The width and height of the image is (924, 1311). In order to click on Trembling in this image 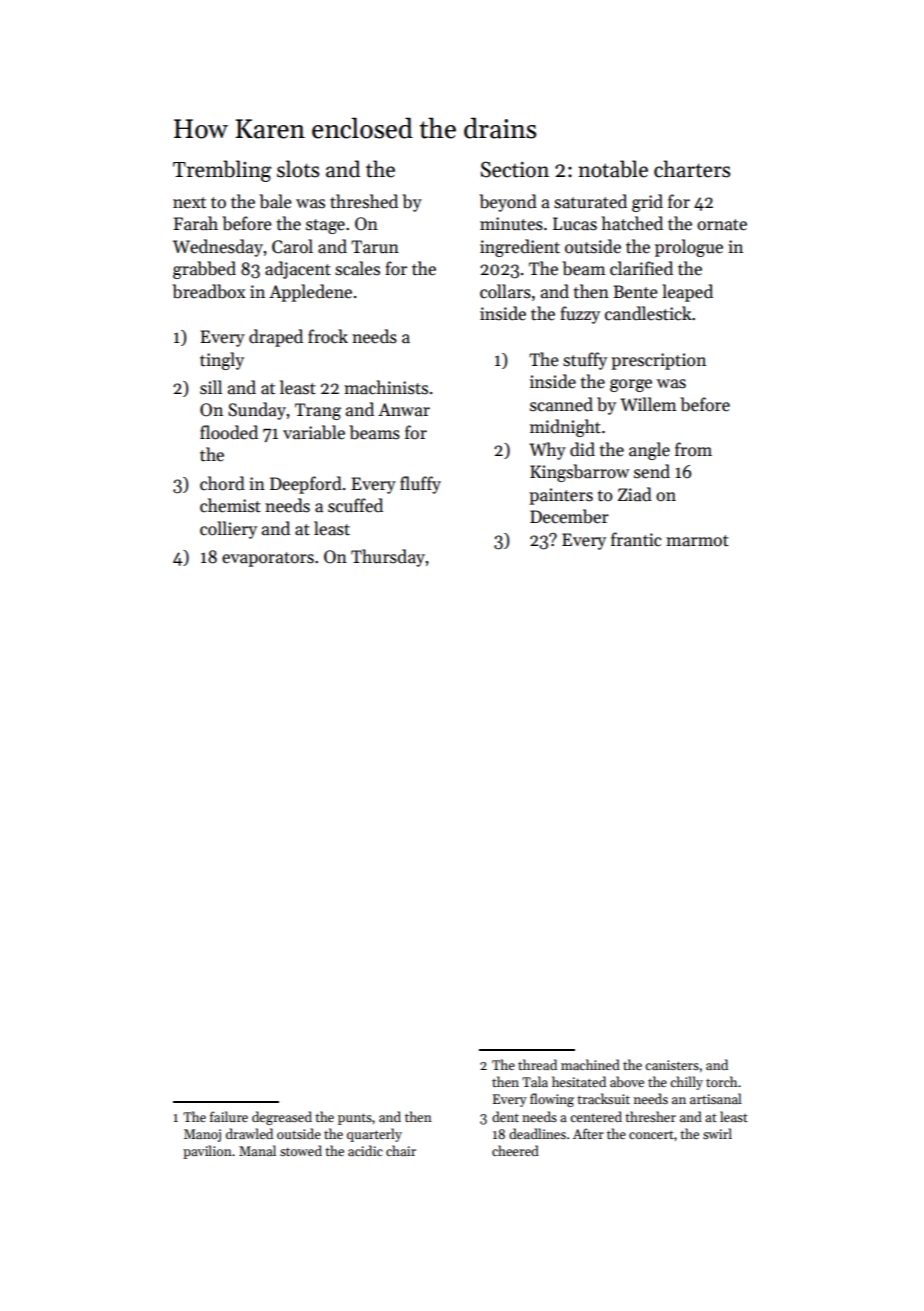, I will do `click(222, 171)`.
